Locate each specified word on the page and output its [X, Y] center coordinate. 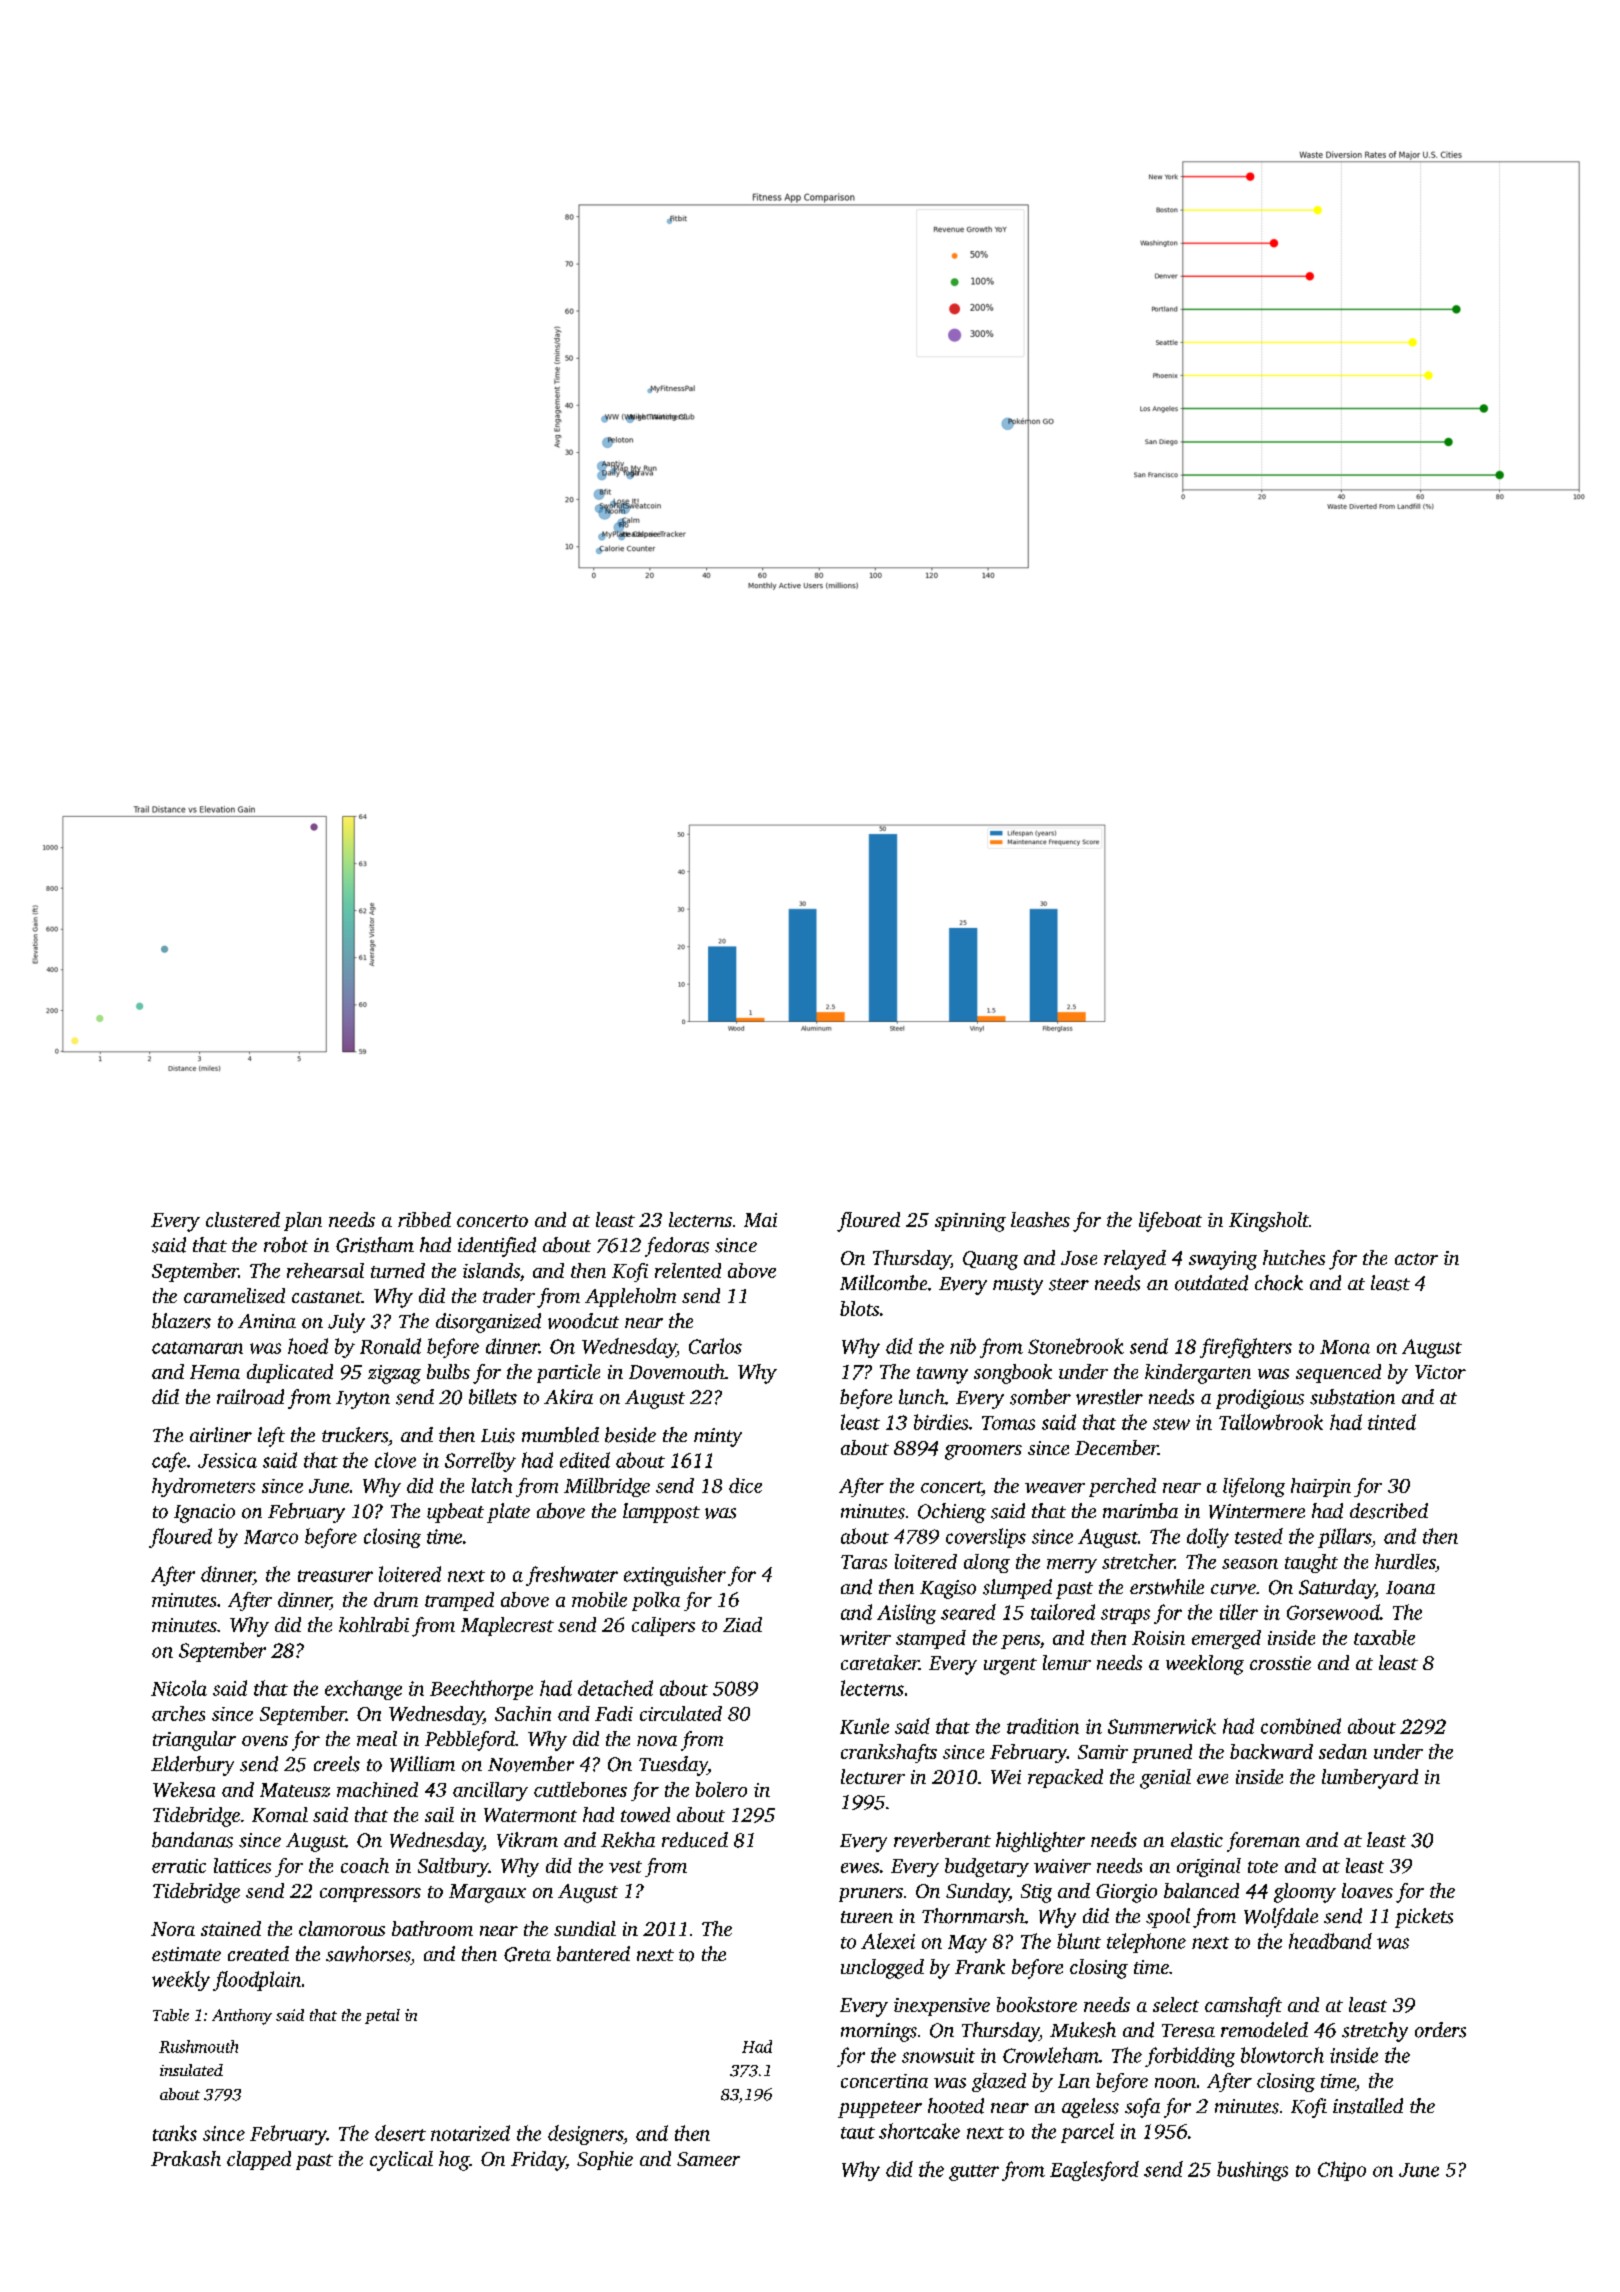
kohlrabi [374, 1624]
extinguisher [675, 1576]
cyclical [401, 2161]
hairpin [1321, 1487]
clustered [243, 1219]
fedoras [677, 1247]
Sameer [708, 2159]
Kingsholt [1269, 1222]
